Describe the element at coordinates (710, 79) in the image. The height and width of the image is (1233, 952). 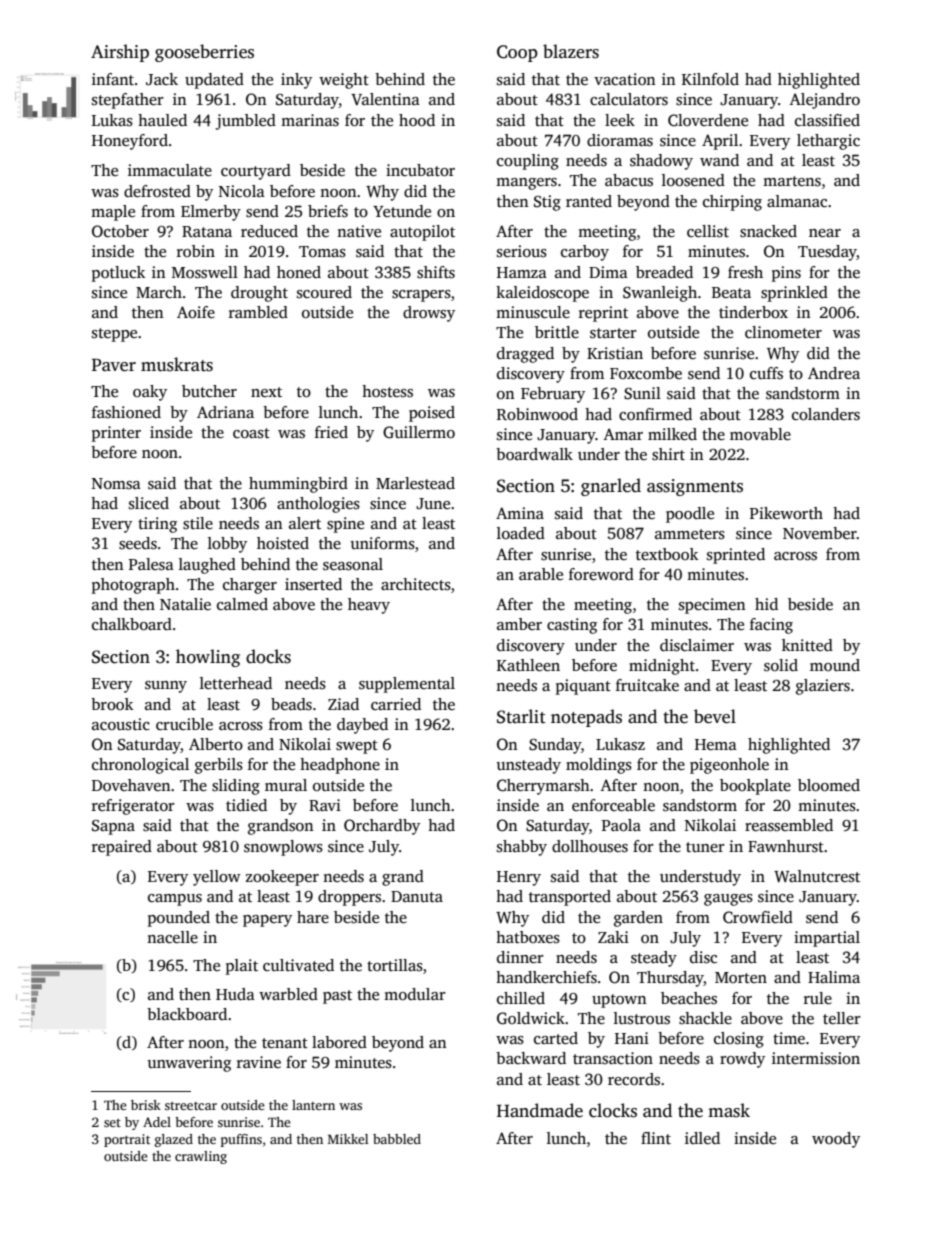
I see `Kilnfold` at that location.
